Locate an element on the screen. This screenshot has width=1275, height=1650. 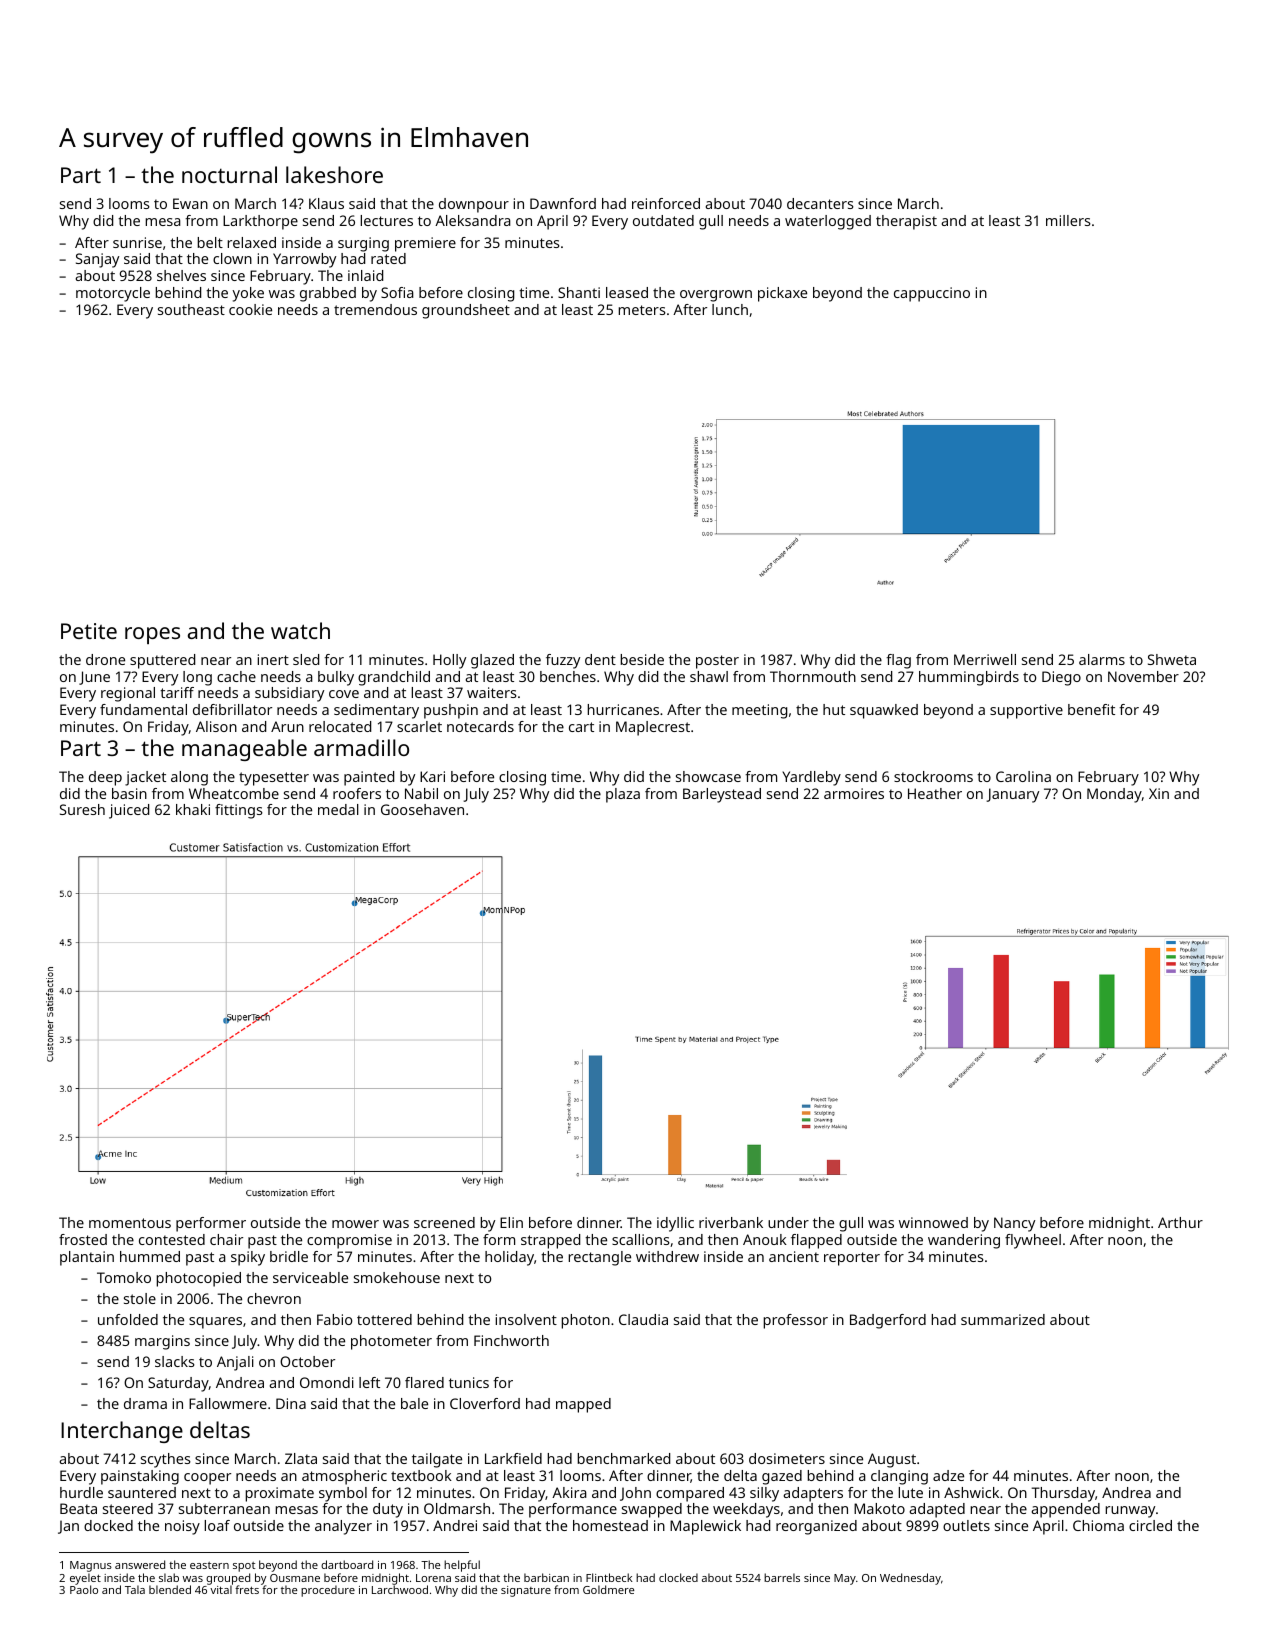
medal is located at coordinates (338, 809).
